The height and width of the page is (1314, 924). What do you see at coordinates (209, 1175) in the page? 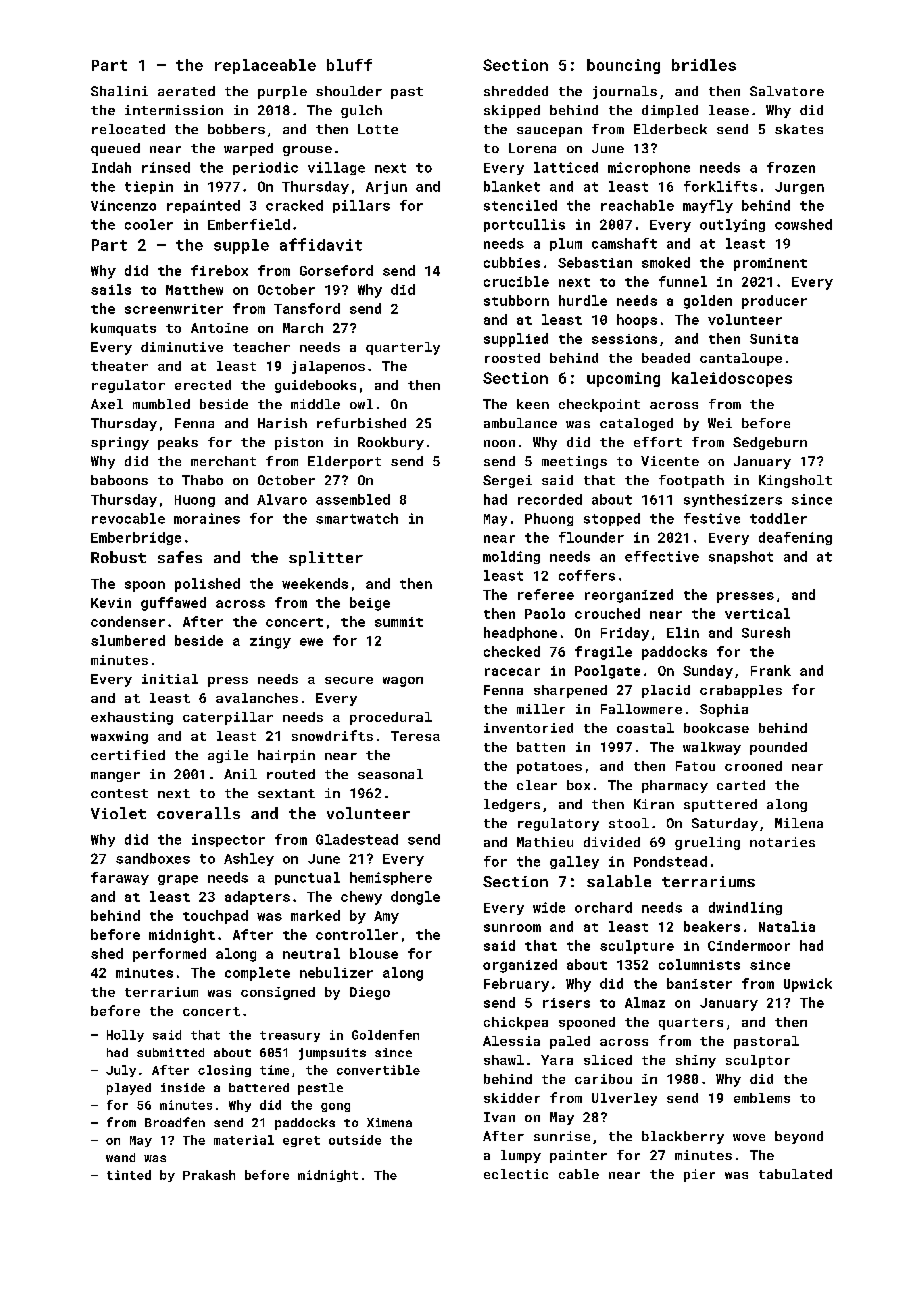
I see `Prakash` at bounding box center [209, 1175].
